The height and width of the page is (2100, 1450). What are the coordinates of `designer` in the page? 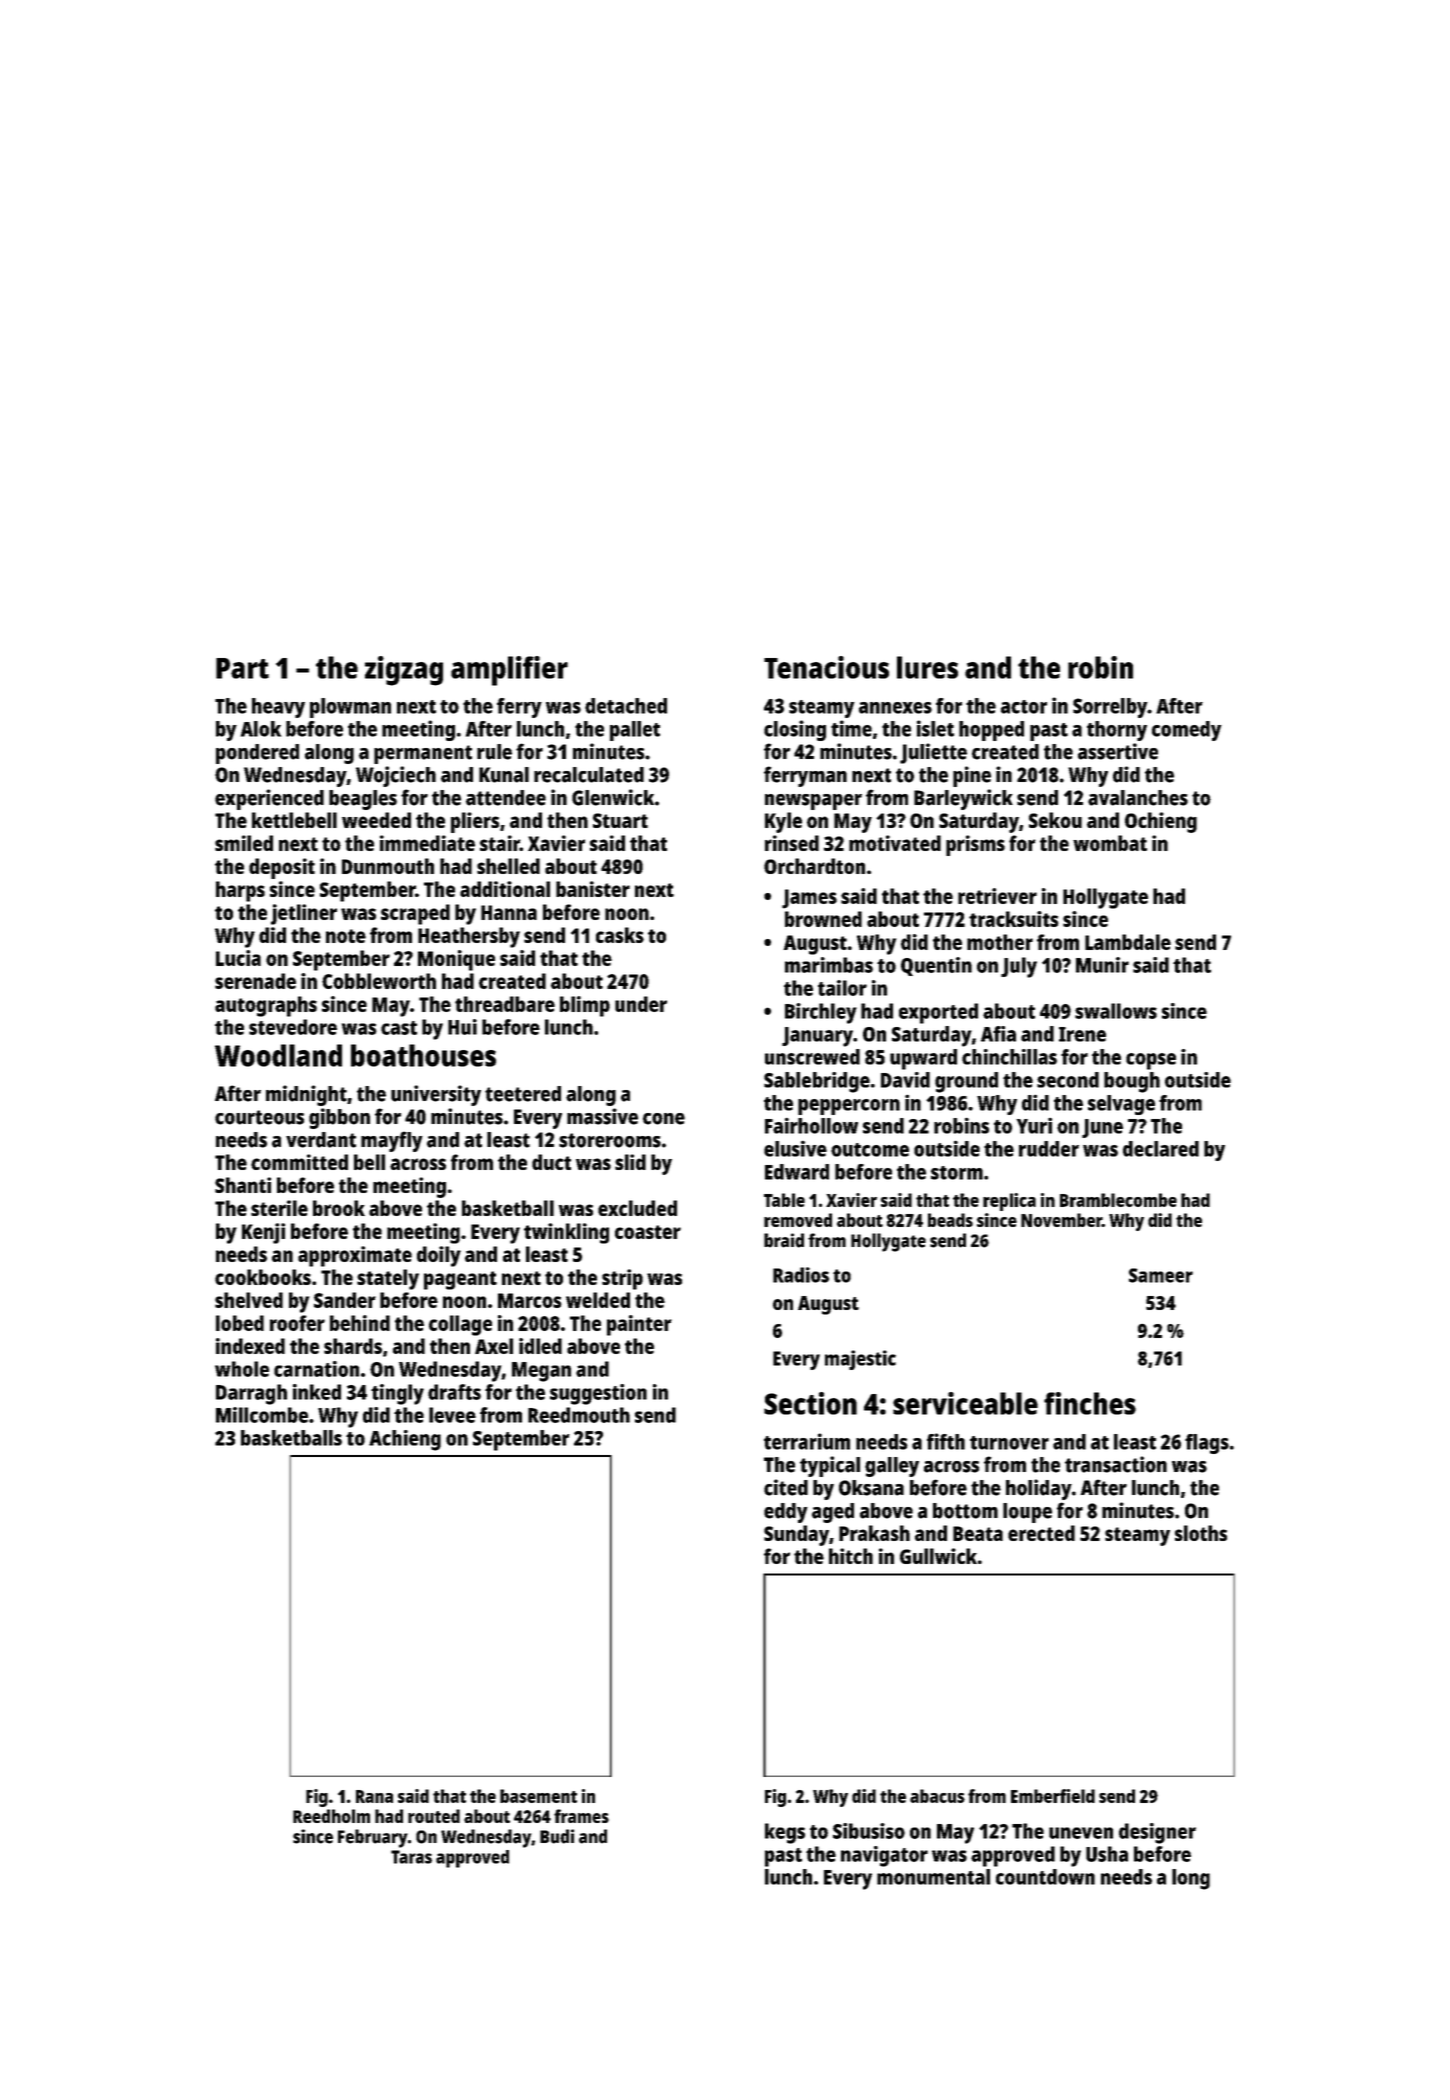 It's located at (1157, 1833).
